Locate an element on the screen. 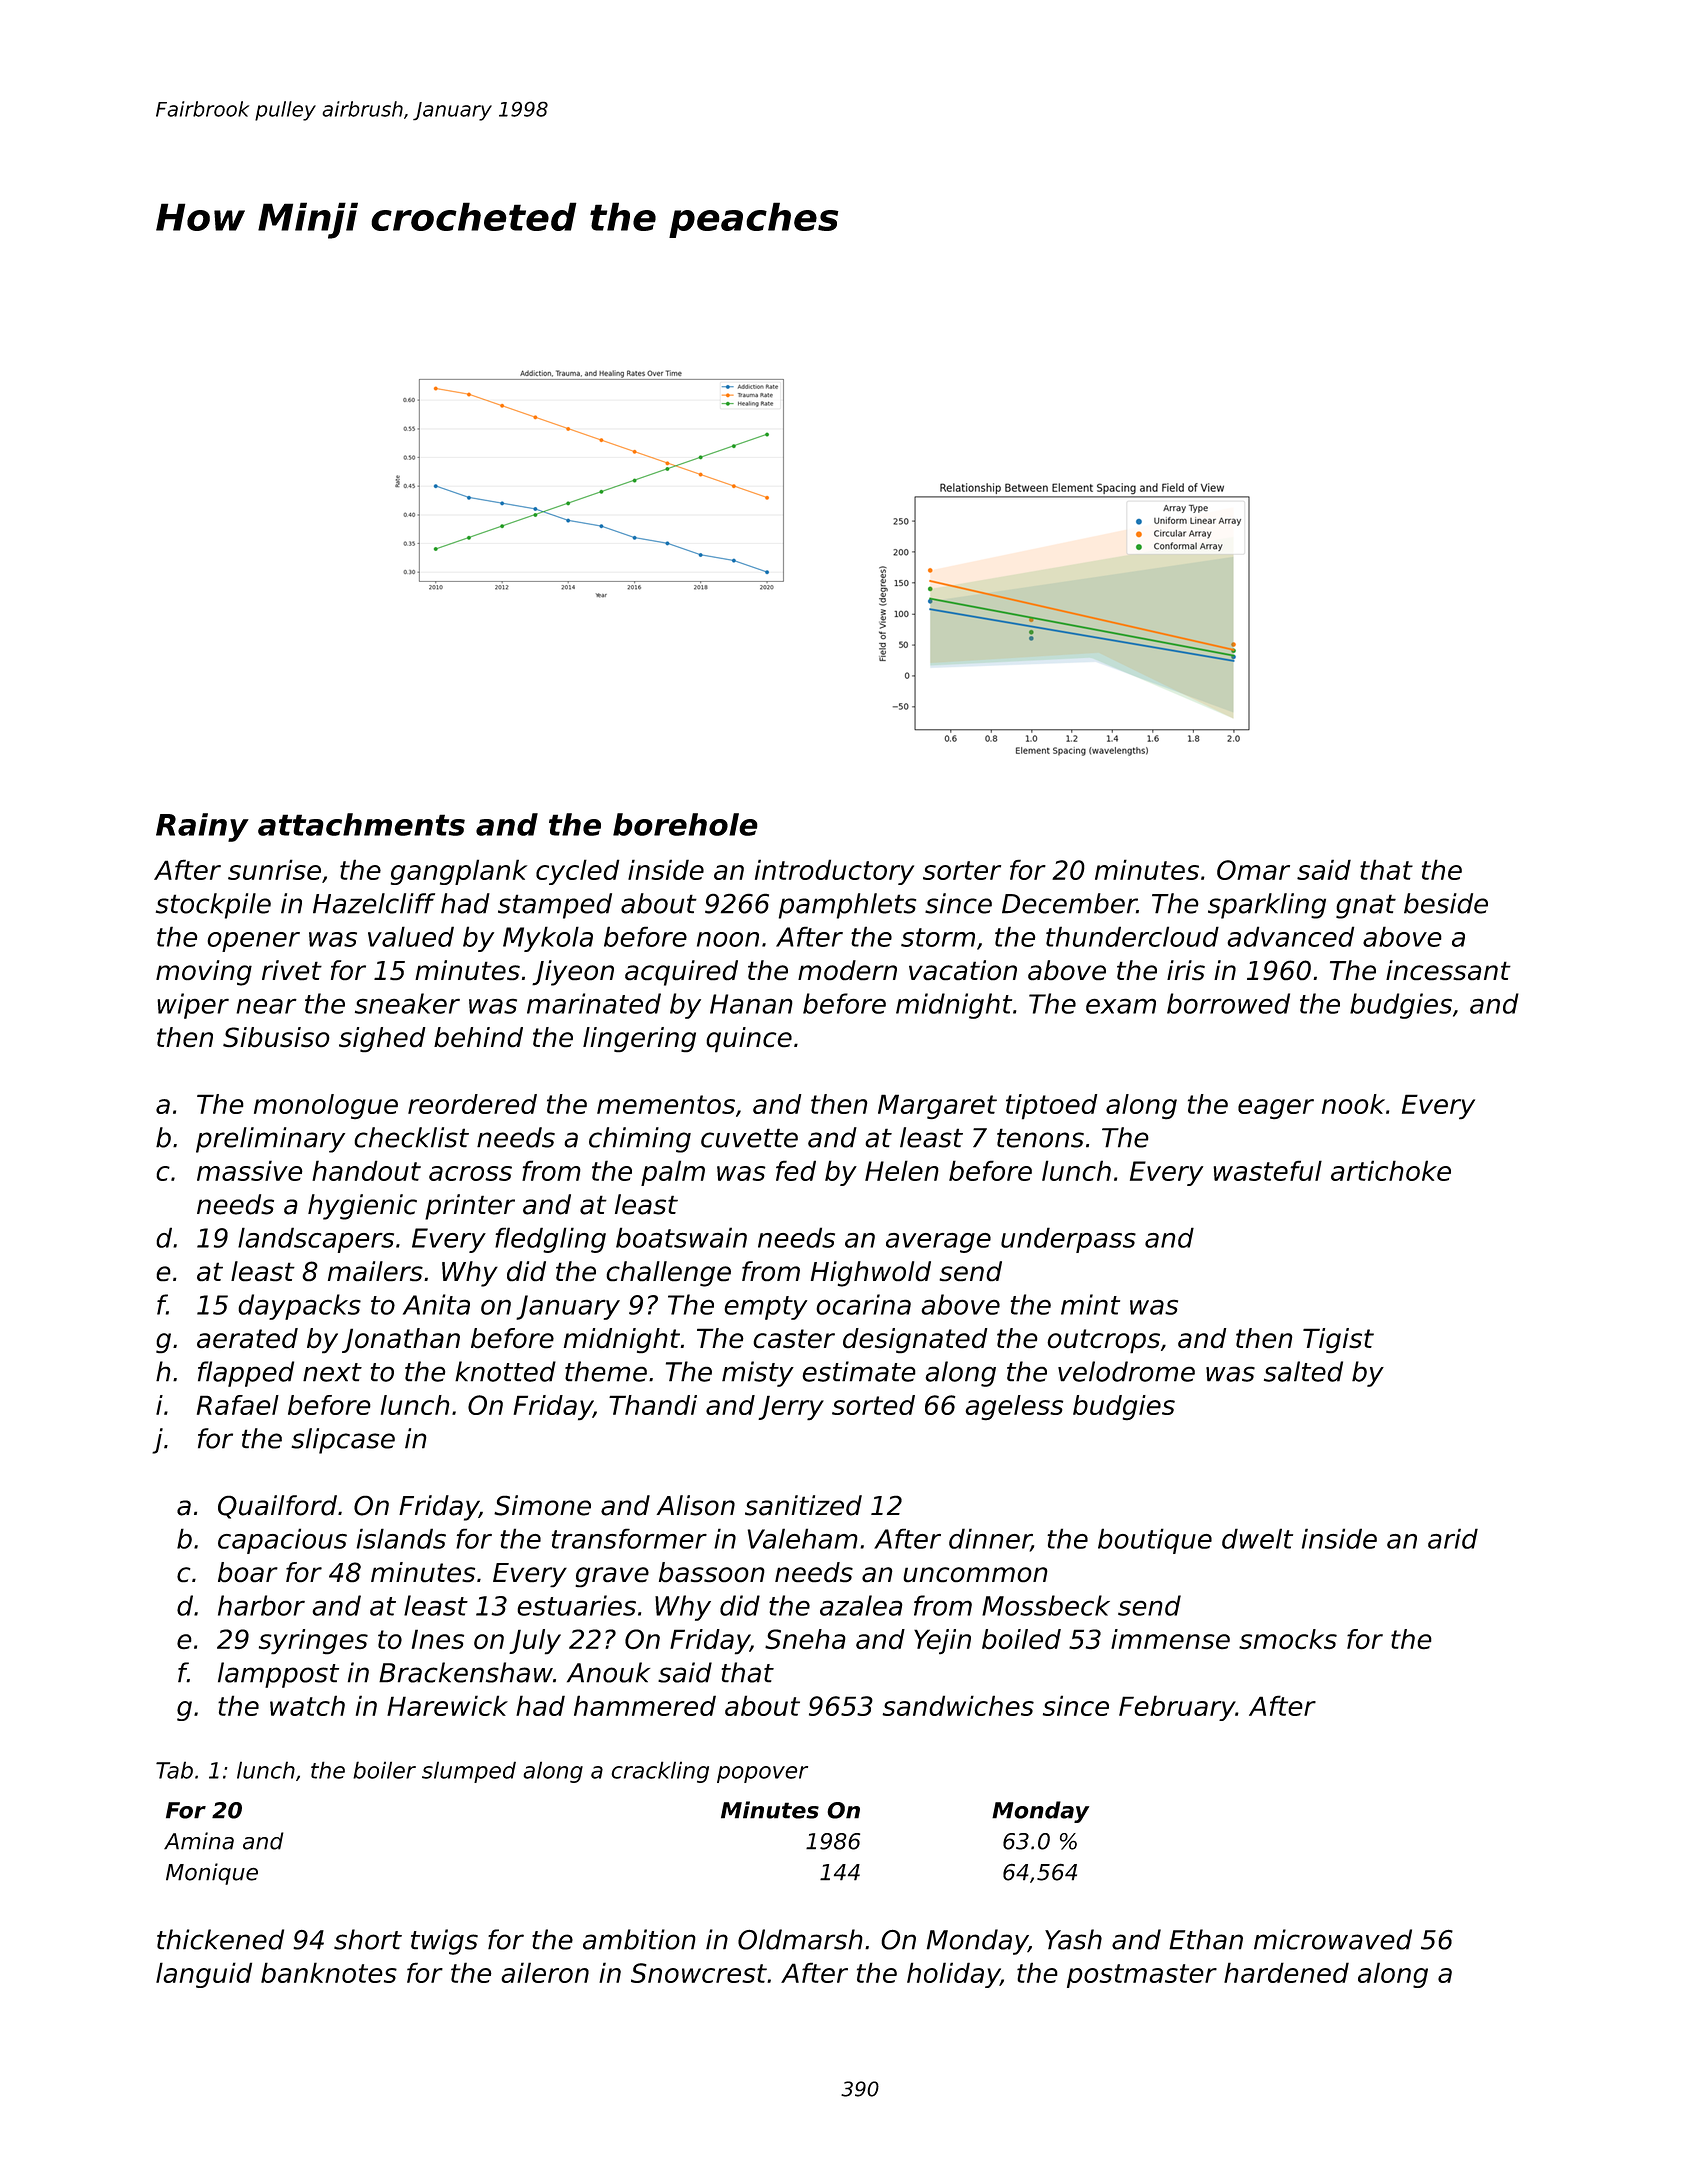  Omar is located at coordinates (1253, 870).
